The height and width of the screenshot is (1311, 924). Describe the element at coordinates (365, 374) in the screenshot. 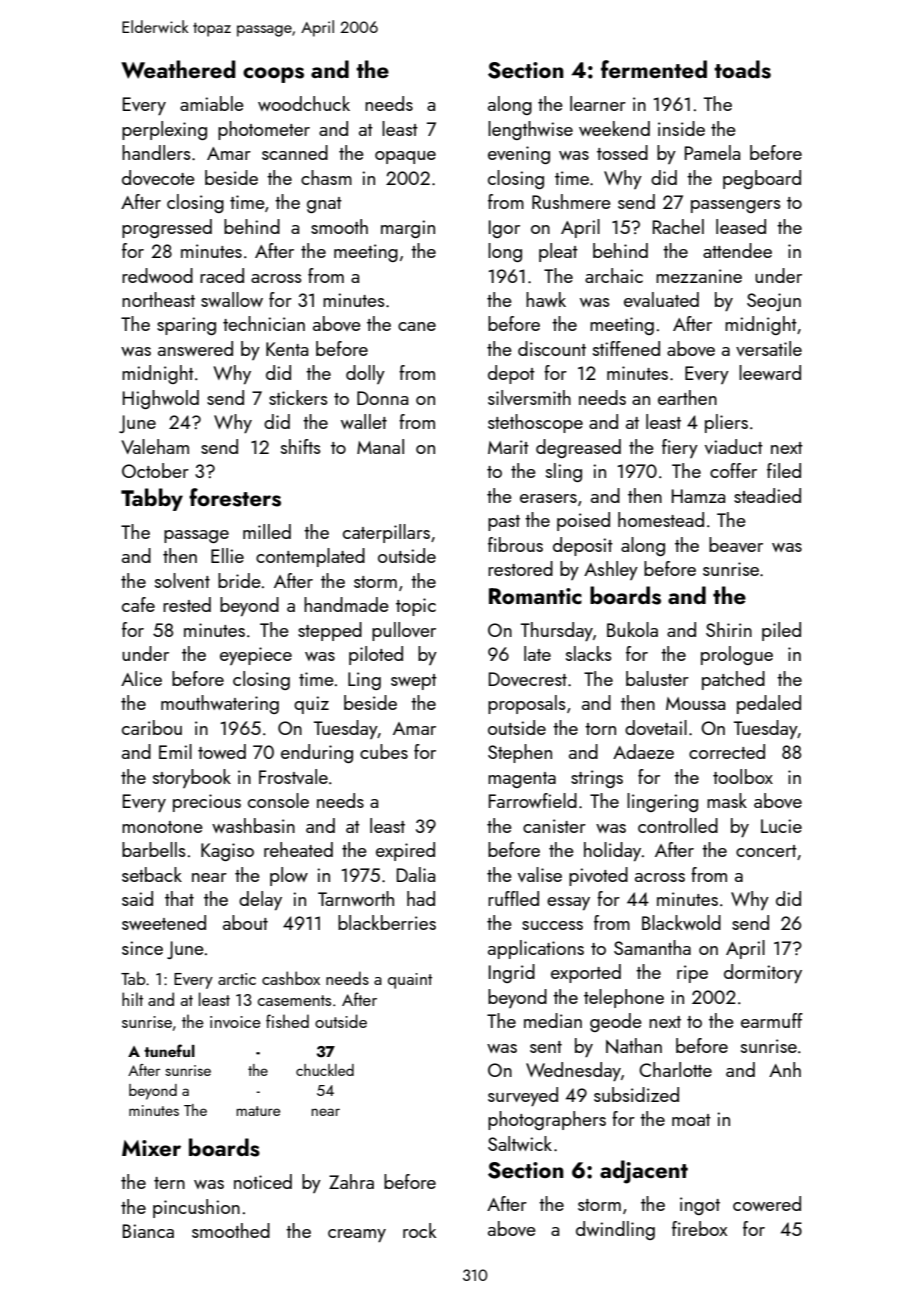

I see `dolly` at that location.
